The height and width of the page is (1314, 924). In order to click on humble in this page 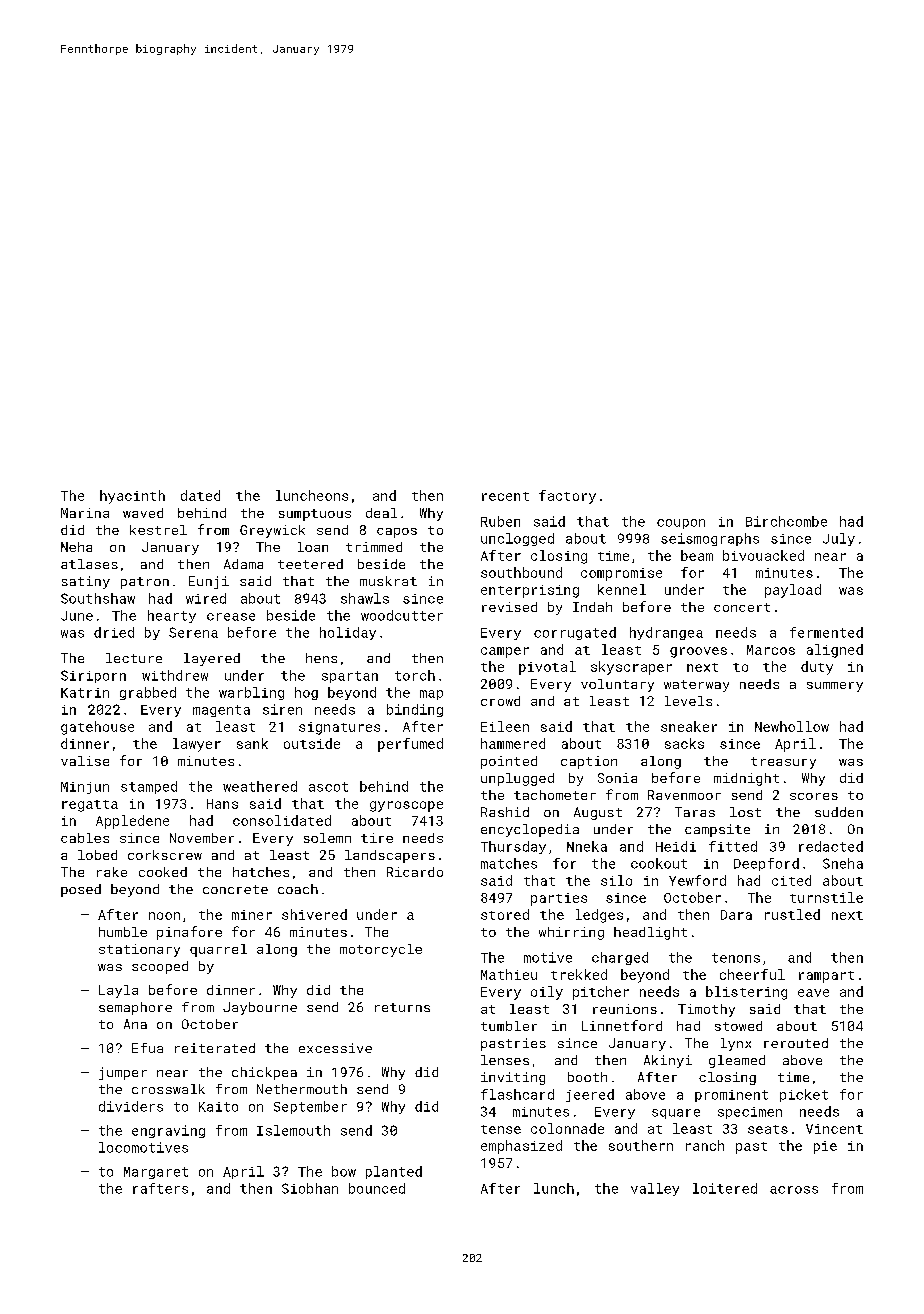, I will do `click(123, 932)`.
